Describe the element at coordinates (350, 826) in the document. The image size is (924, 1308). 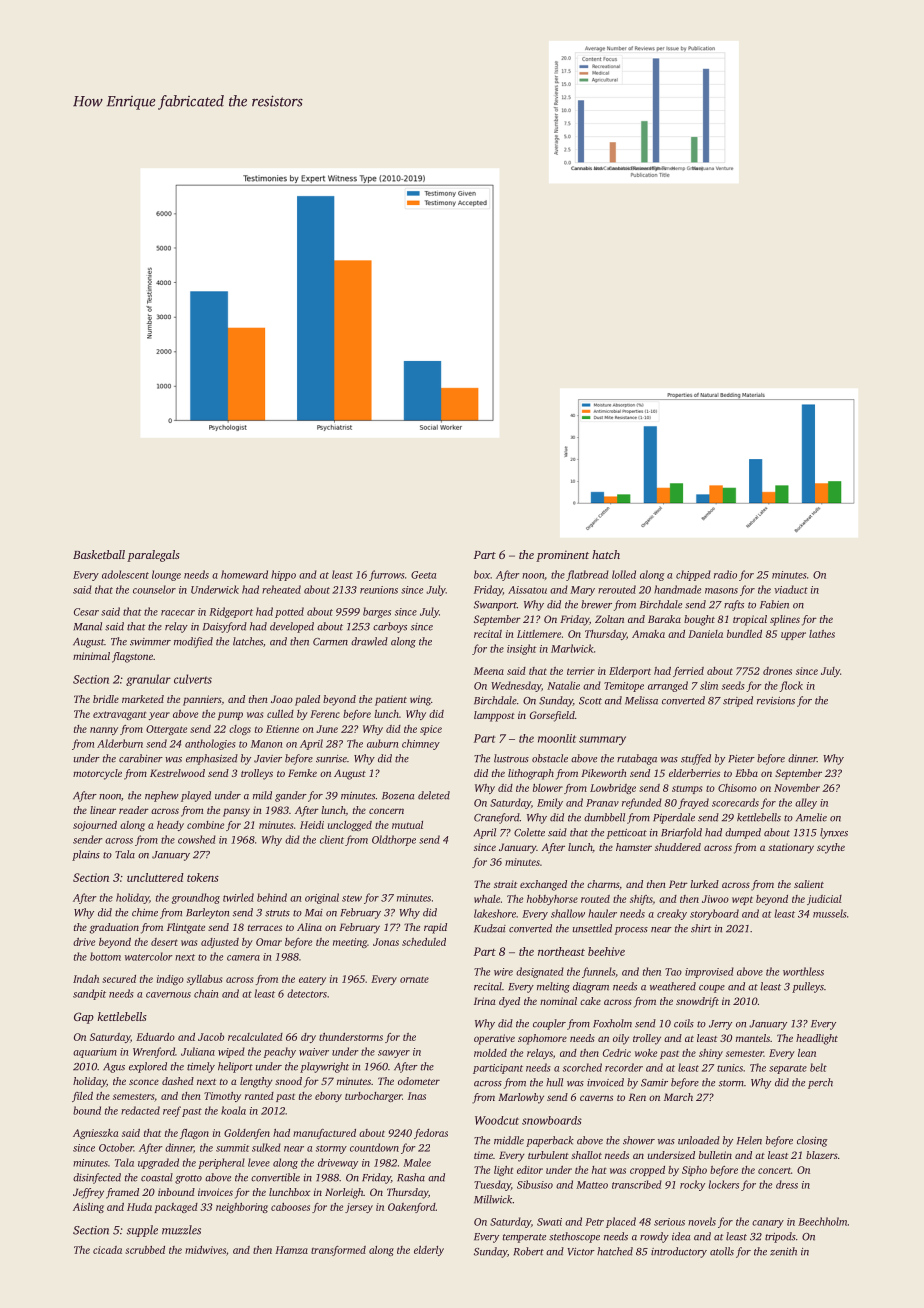
I see `unclogged` at that location.
